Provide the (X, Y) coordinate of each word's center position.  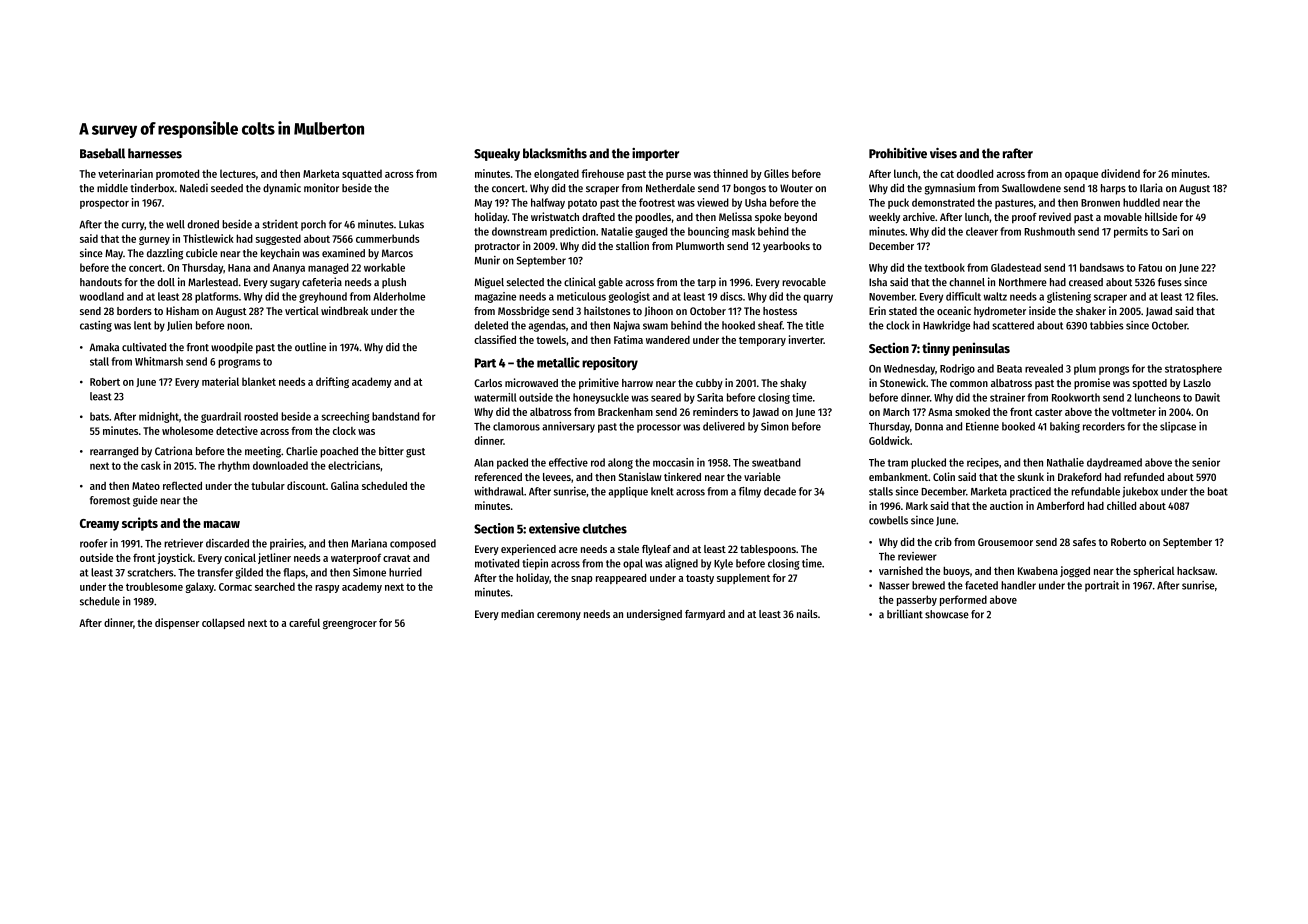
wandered (668, 339)
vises (943, 153)
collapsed (223, 623)
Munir (487, 260)
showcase (947, 614)
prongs (1114, 370)
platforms (217, 297)
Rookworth (1076, 397)
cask (151, 465)
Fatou (1150, 268)
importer (655, 154)
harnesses (155, 153)
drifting (332, 382)
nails (807, 613)
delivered (724, 426)
